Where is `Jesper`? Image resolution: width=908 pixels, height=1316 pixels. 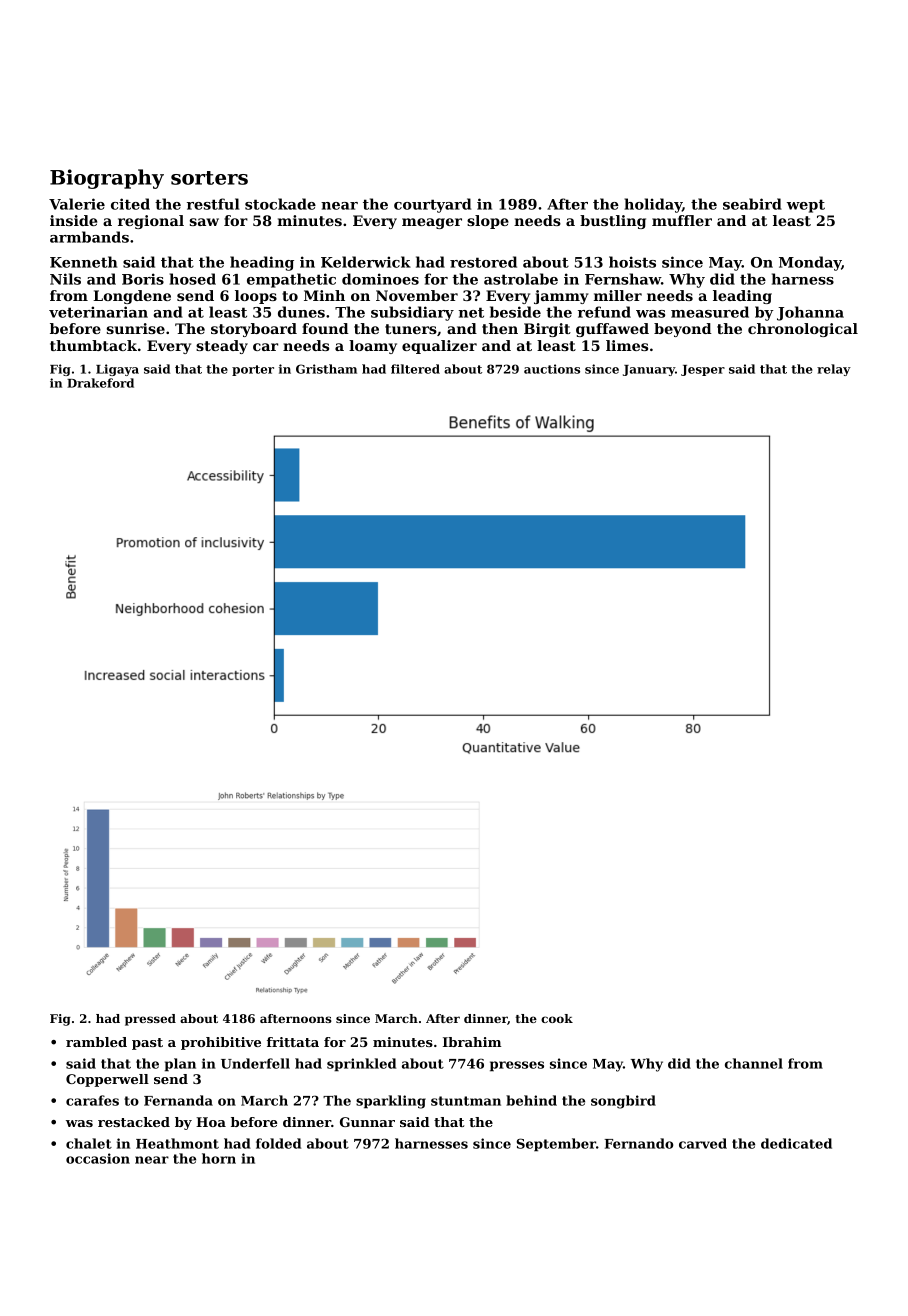 Jesper is located at coordinates (703, 370).
